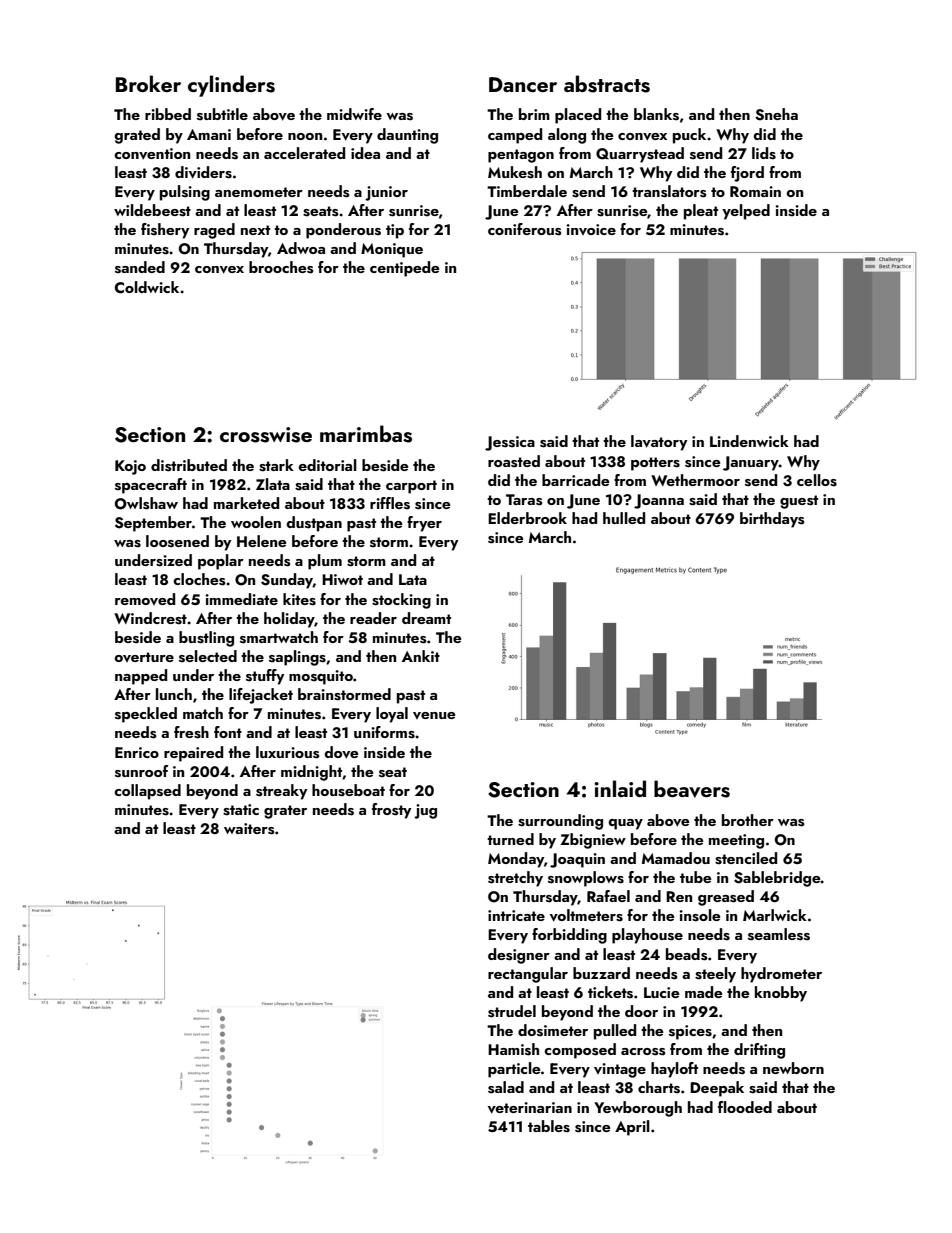  I want to click on fryer, so click(424, 524).
